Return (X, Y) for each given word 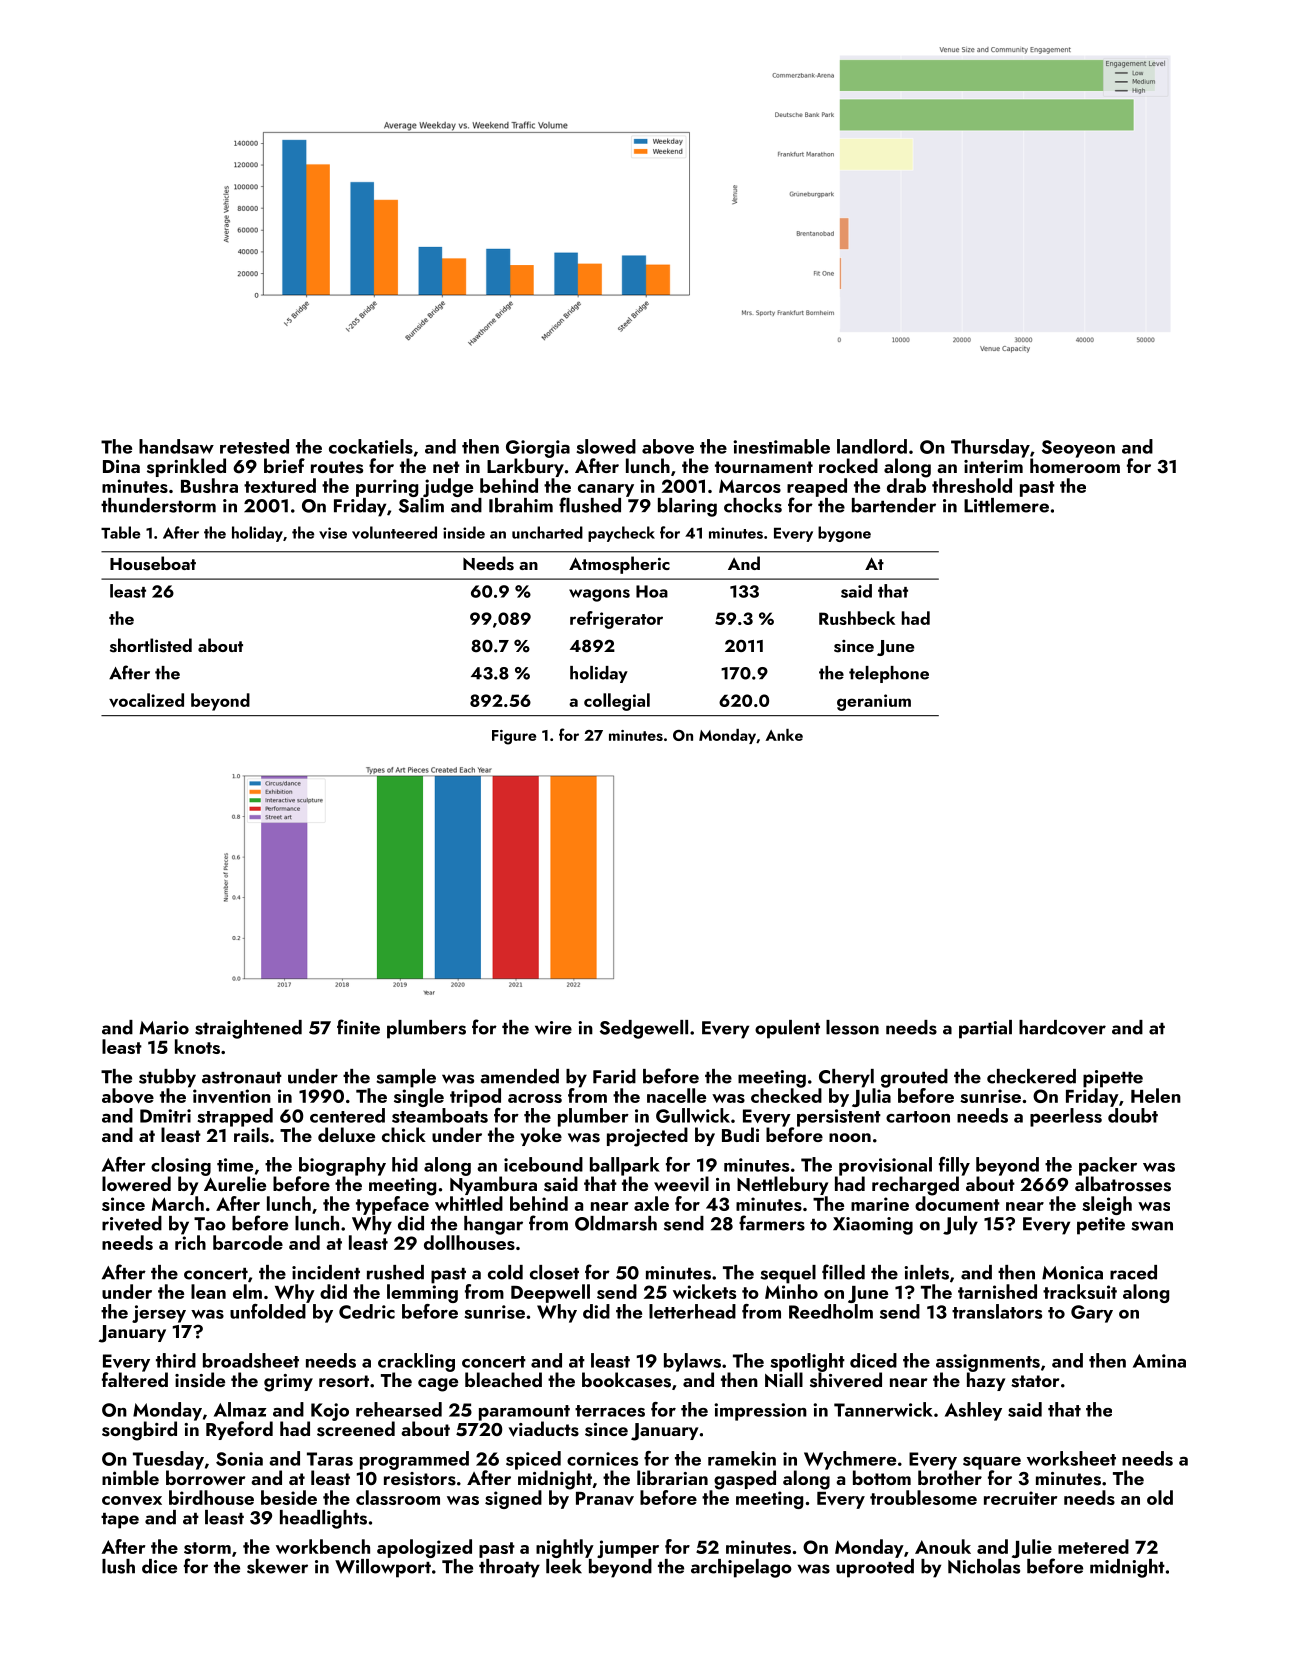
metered (1093, 1546)
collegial (617, 702)
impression (760, 1412)
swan (1152, 1226)
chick (404, 1134)
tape (120, 1521)
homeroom (1075, 465)
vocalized (146, 700)
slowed (606, 446)
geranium (874, 702)
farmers (772, 1223)
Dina (121, 466)
